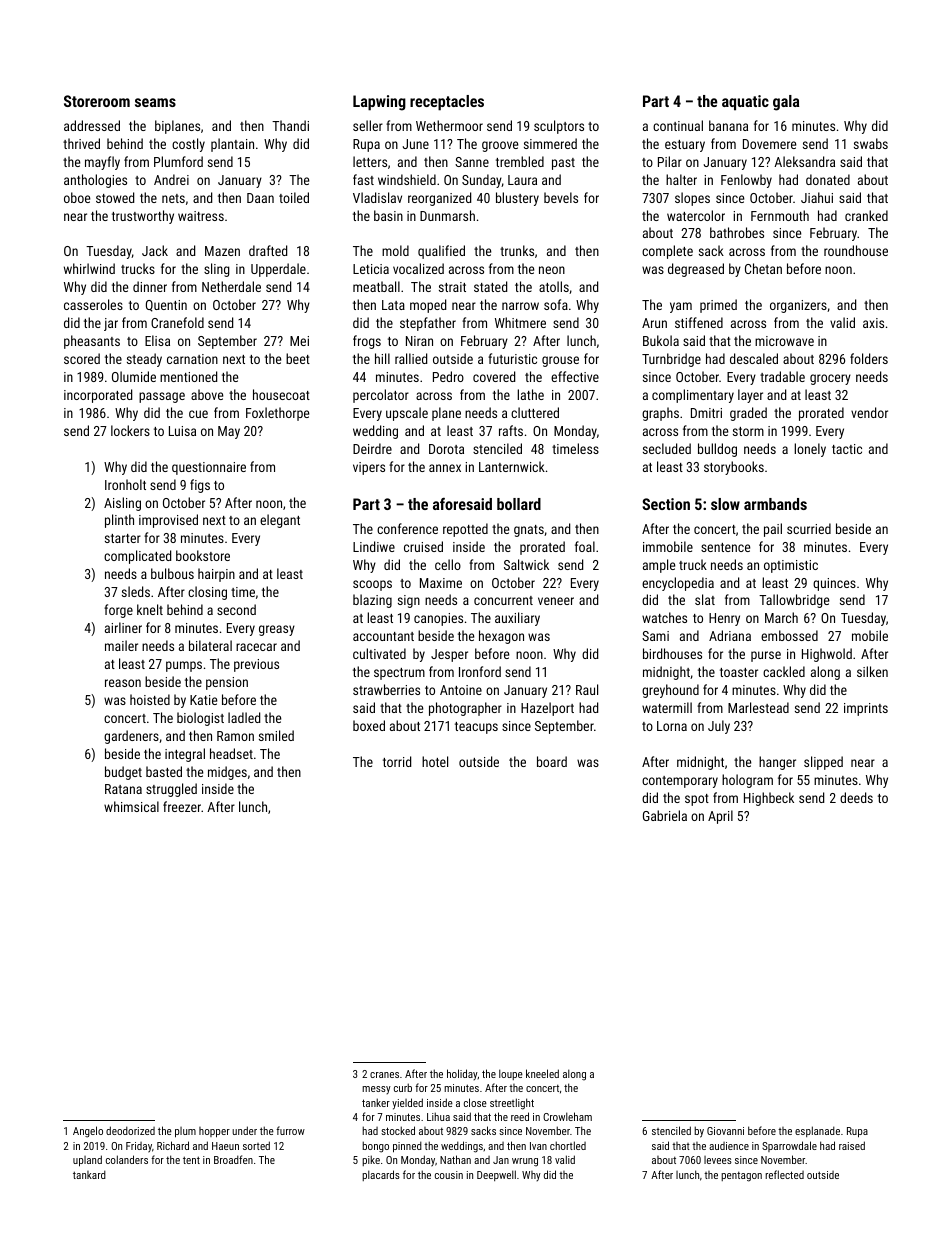  What do you see at coordinates (278, 270) in the image?
I see `Upperdale` at bounding box center [278, 270].
